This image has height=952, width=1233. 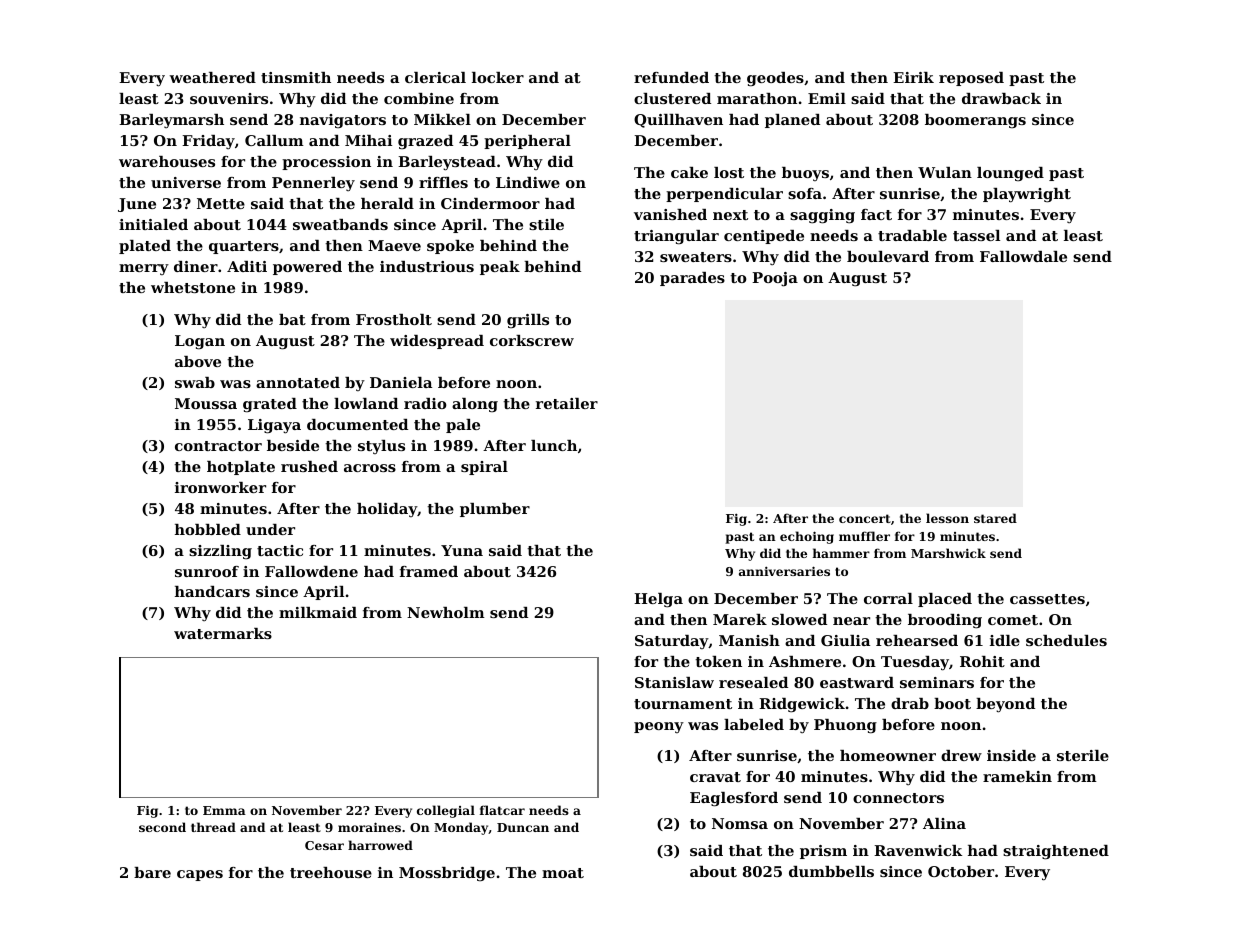 What do you see at coordinates (309, 466) in the image?
I see `rushed` at bounding box center [309, 466].
